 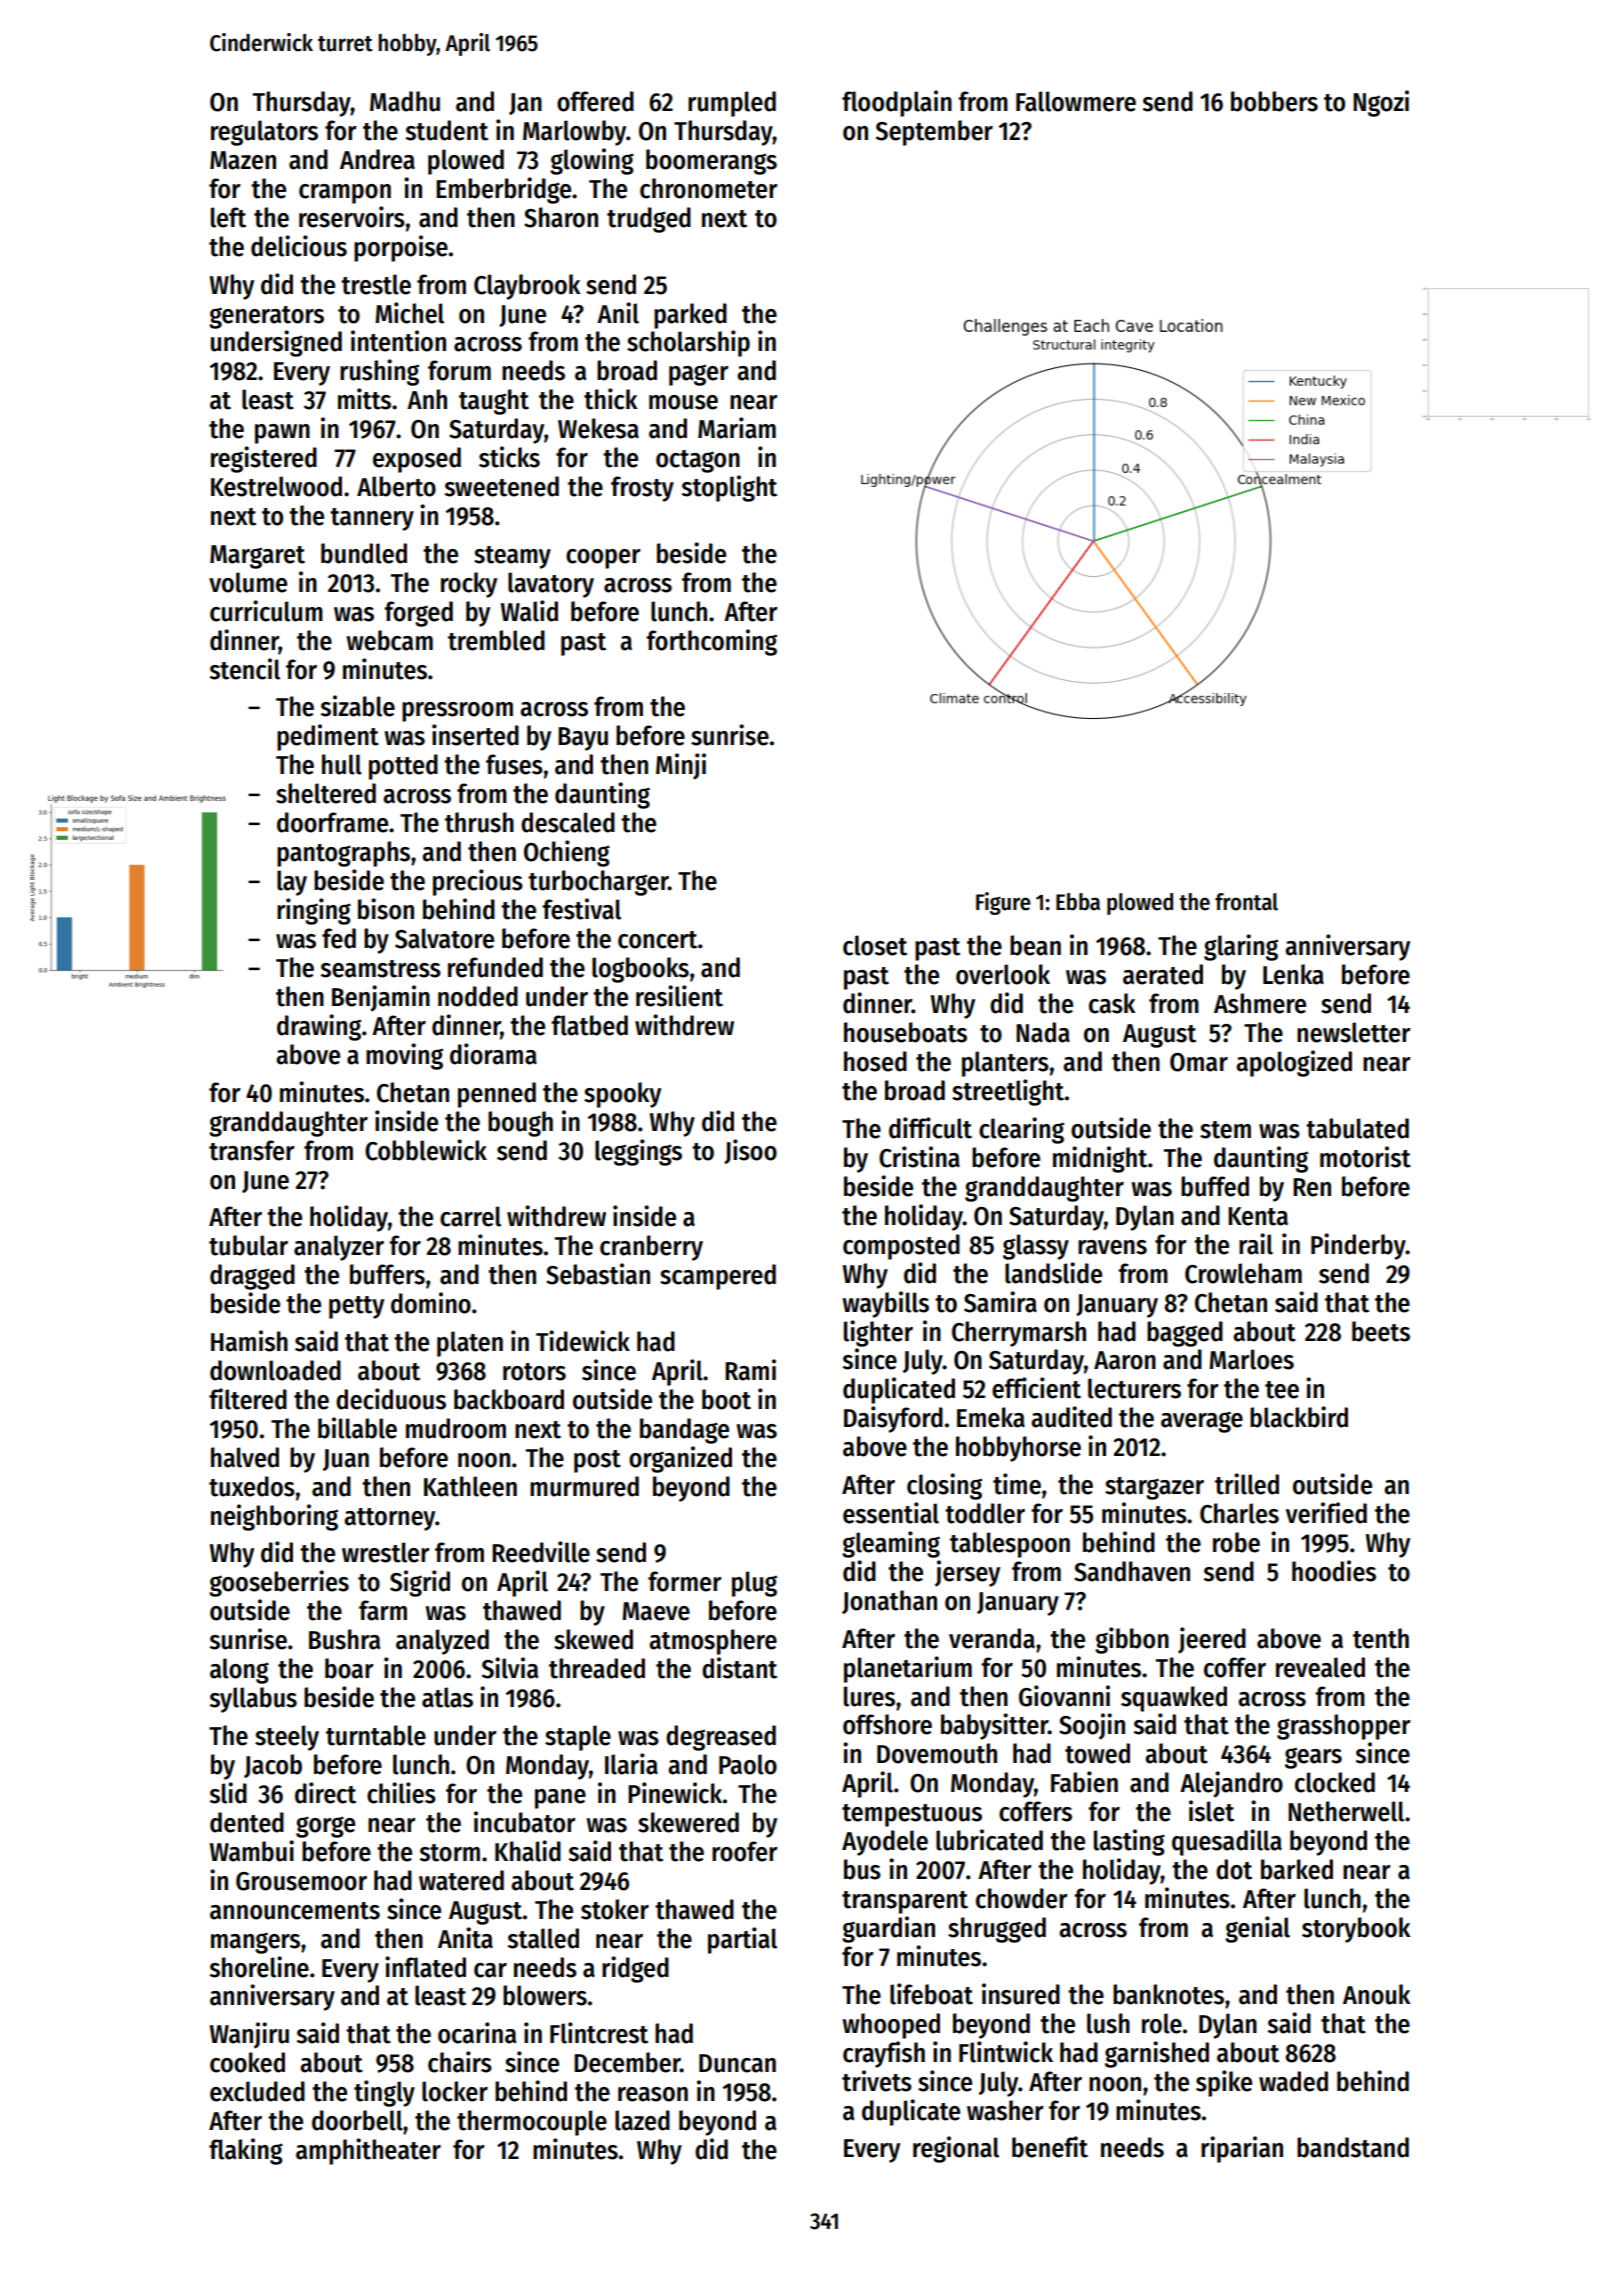 I want to click on midnight, so click(x=1100, y=1159).
